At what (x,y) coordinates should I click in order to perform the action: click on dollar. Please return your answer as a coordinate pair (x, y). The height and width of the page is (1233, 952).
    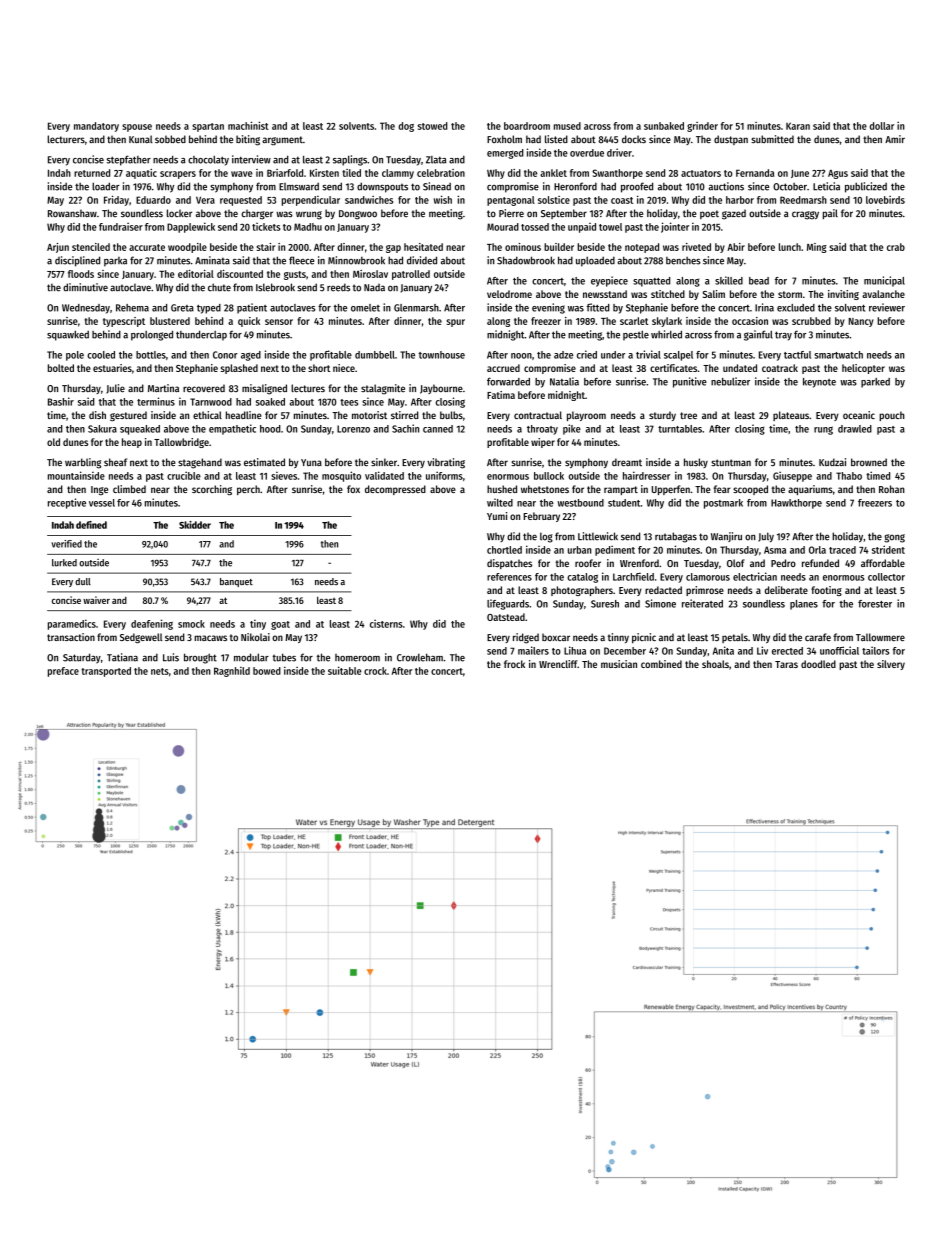
    Looking at the image, I should click on (882, 126).
